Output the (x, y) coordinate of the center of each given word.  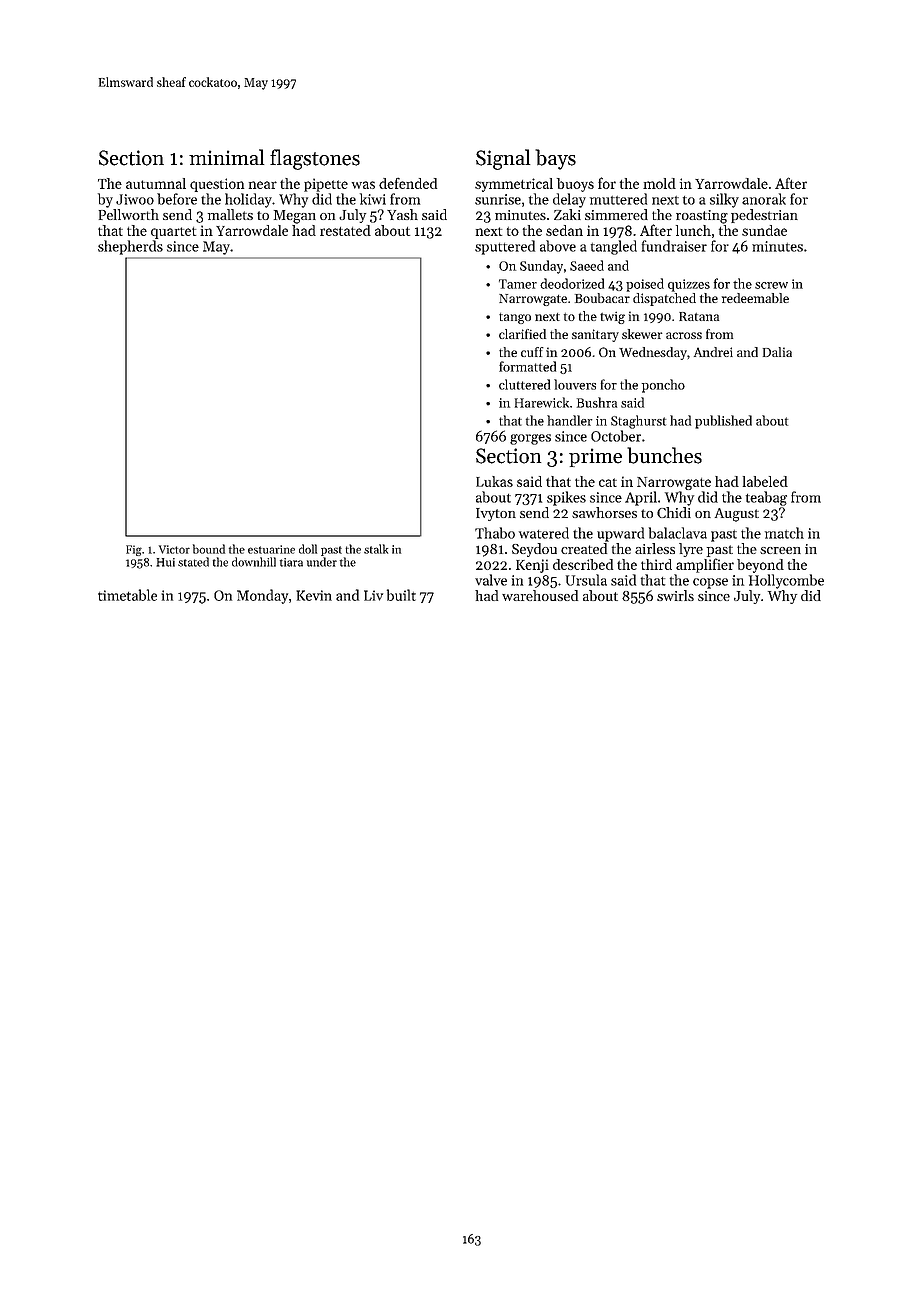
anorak (764, 199)
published (723, 422)
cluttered (524, 384)
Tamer (518, 284)
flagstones (315, 159)
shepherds (130, 247)
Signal (503, 159)
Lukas (494, 481)
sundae (764, 230)
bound (209, 549)
